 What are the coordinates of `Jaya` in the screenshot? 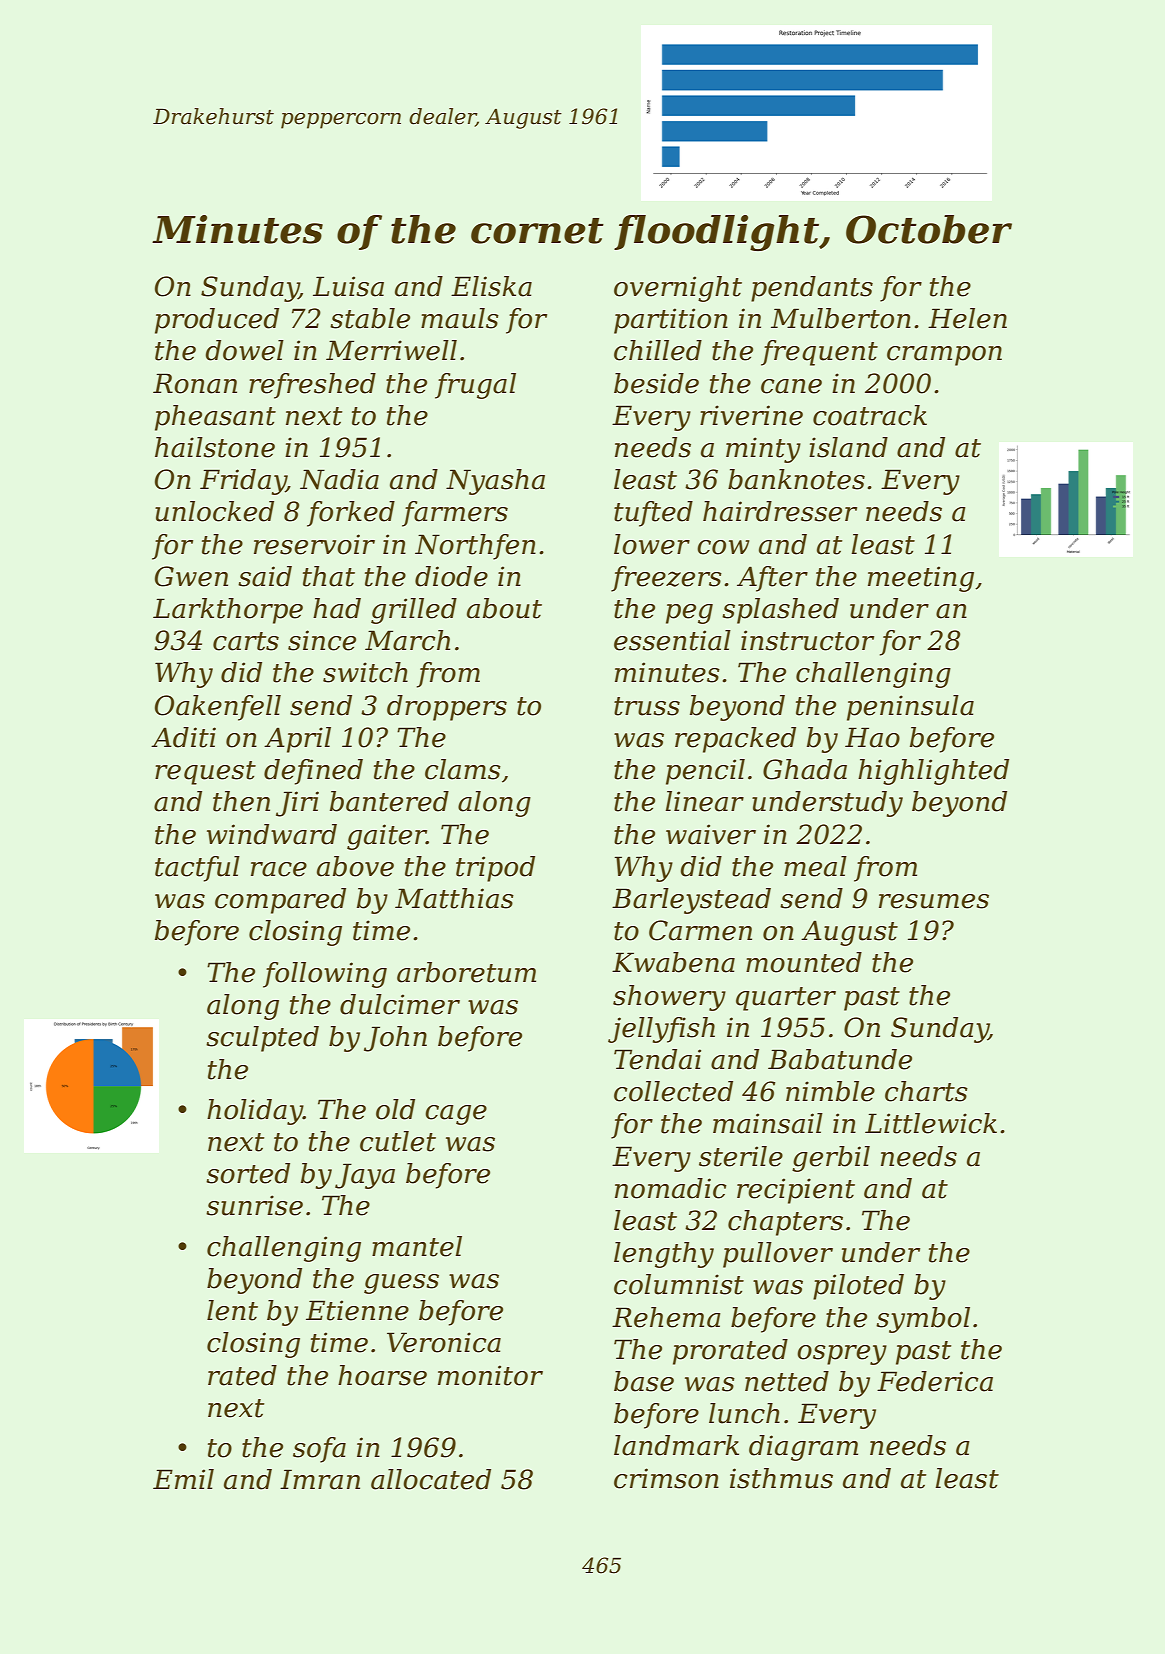 It's located at (365, 1176).
